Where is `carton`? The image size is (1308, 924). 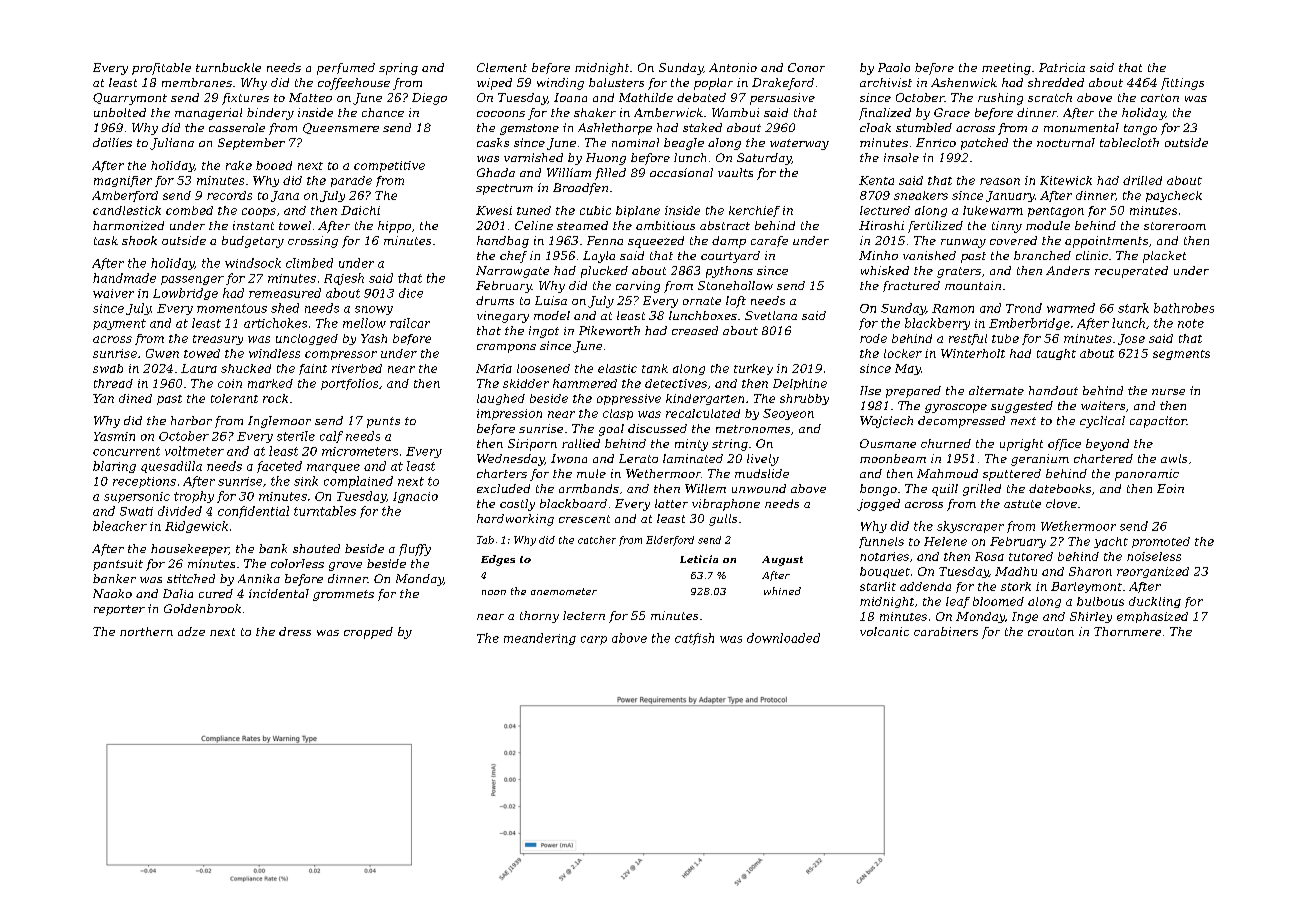
carton is located at coordinates (1160, 98).
